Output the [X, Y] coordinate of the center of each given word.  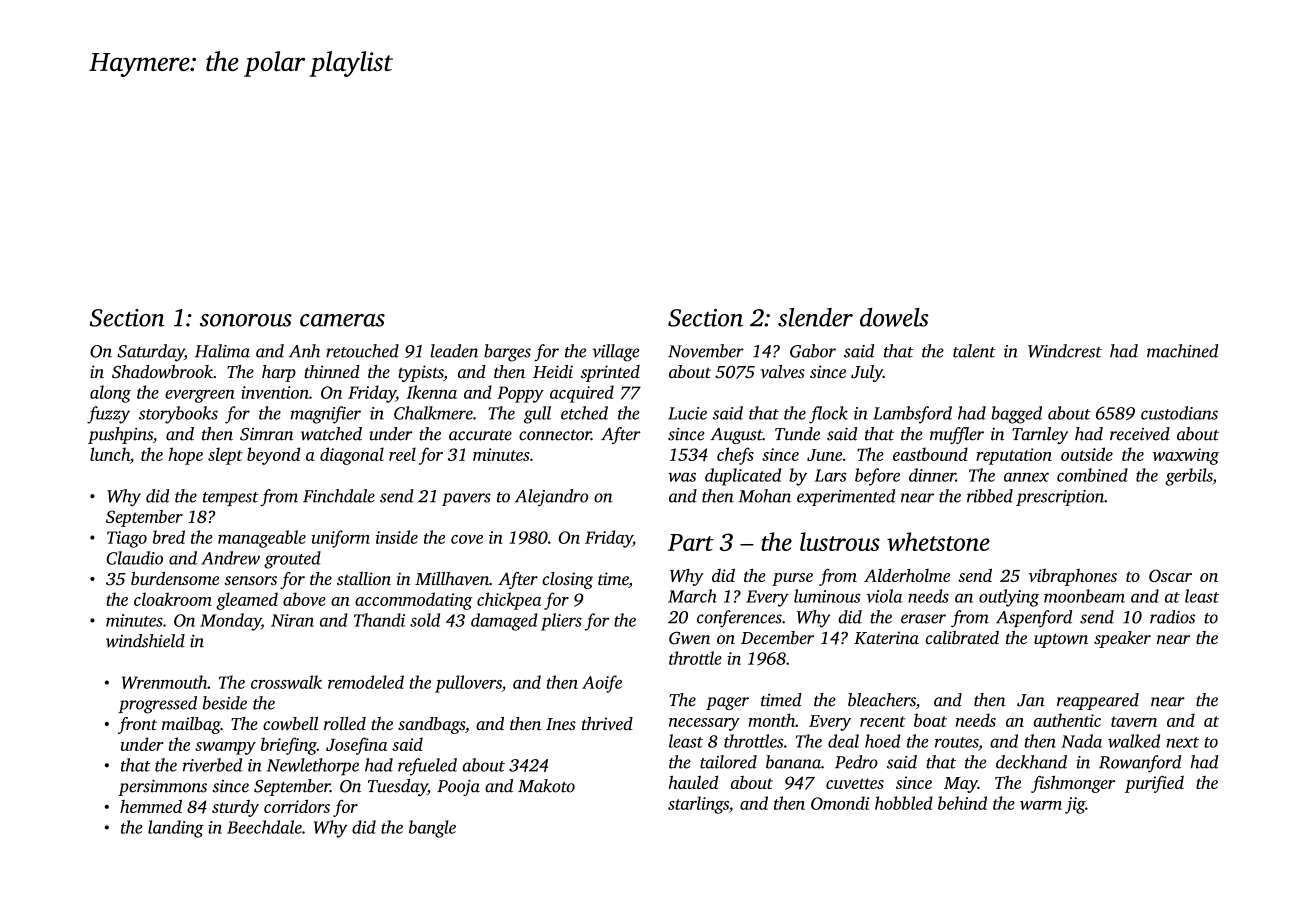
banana [793, 762]
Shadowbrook [162, 372]
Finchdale [339, 496]
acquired [582, 394]
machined [1182, 351]
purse [792, 579]
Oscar [1170, 575]
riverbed [212, 765]
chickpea [509, 601]
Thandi [379, 620]
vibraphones [1073, 577]
